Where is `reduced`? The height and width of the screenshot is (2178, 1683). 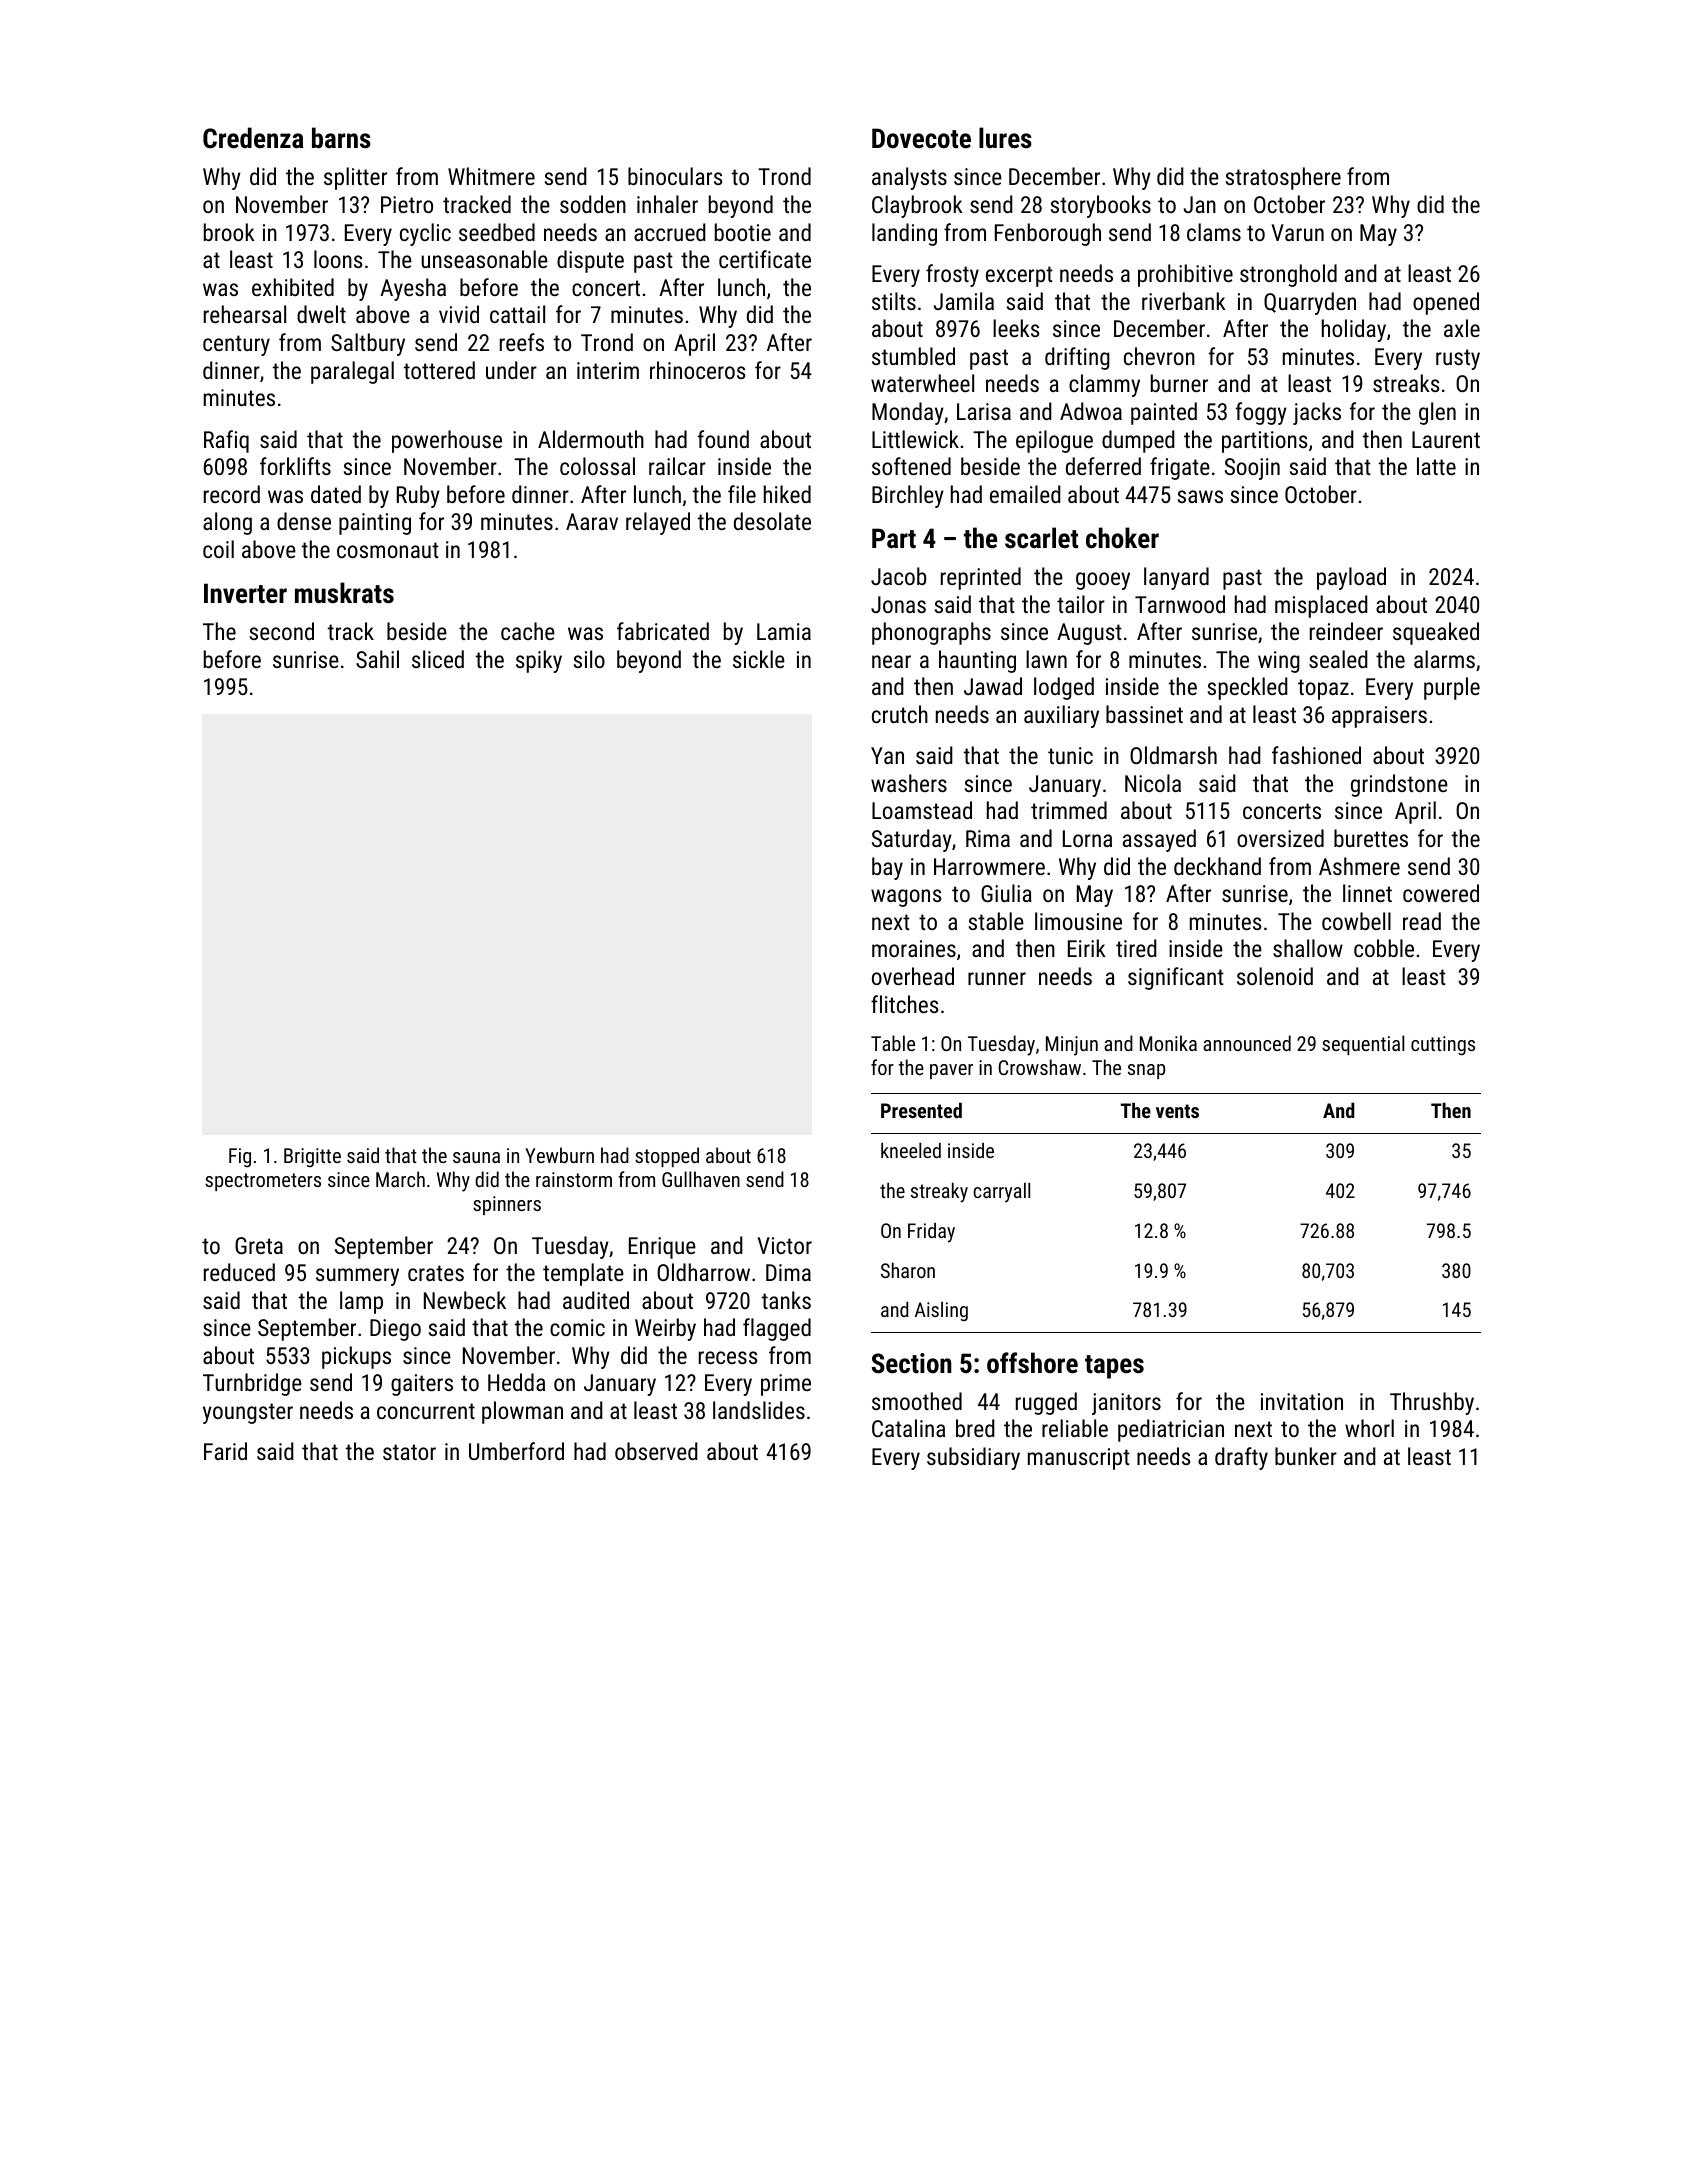 reduced is located at coordinates (239, 1272).
